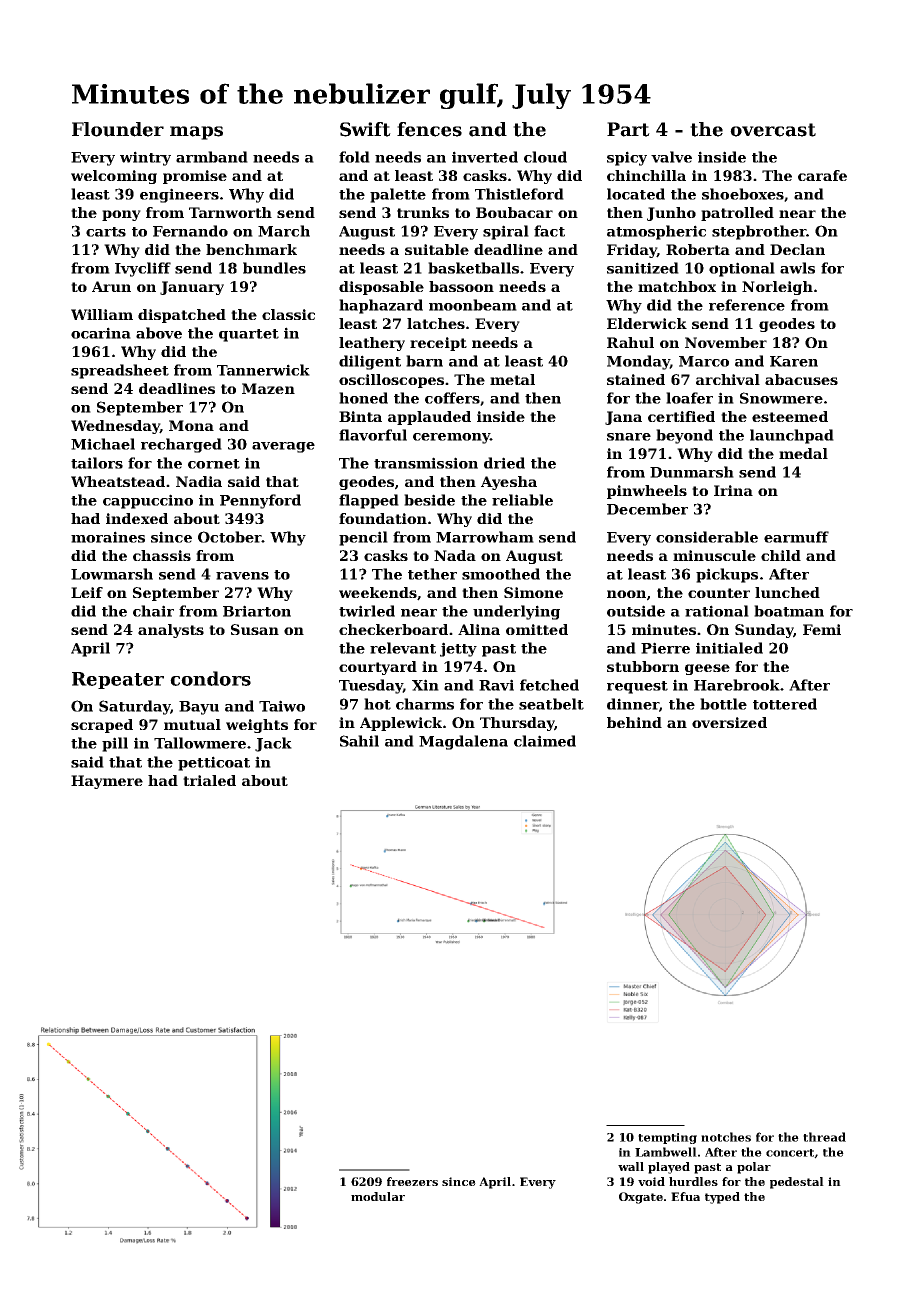 Image resolution: width=924 pixels, height=1308 pixels. What do you see at coordinates (733, 490) in the screenshot?
I see `Irina` at bounding box center [733, 490].
